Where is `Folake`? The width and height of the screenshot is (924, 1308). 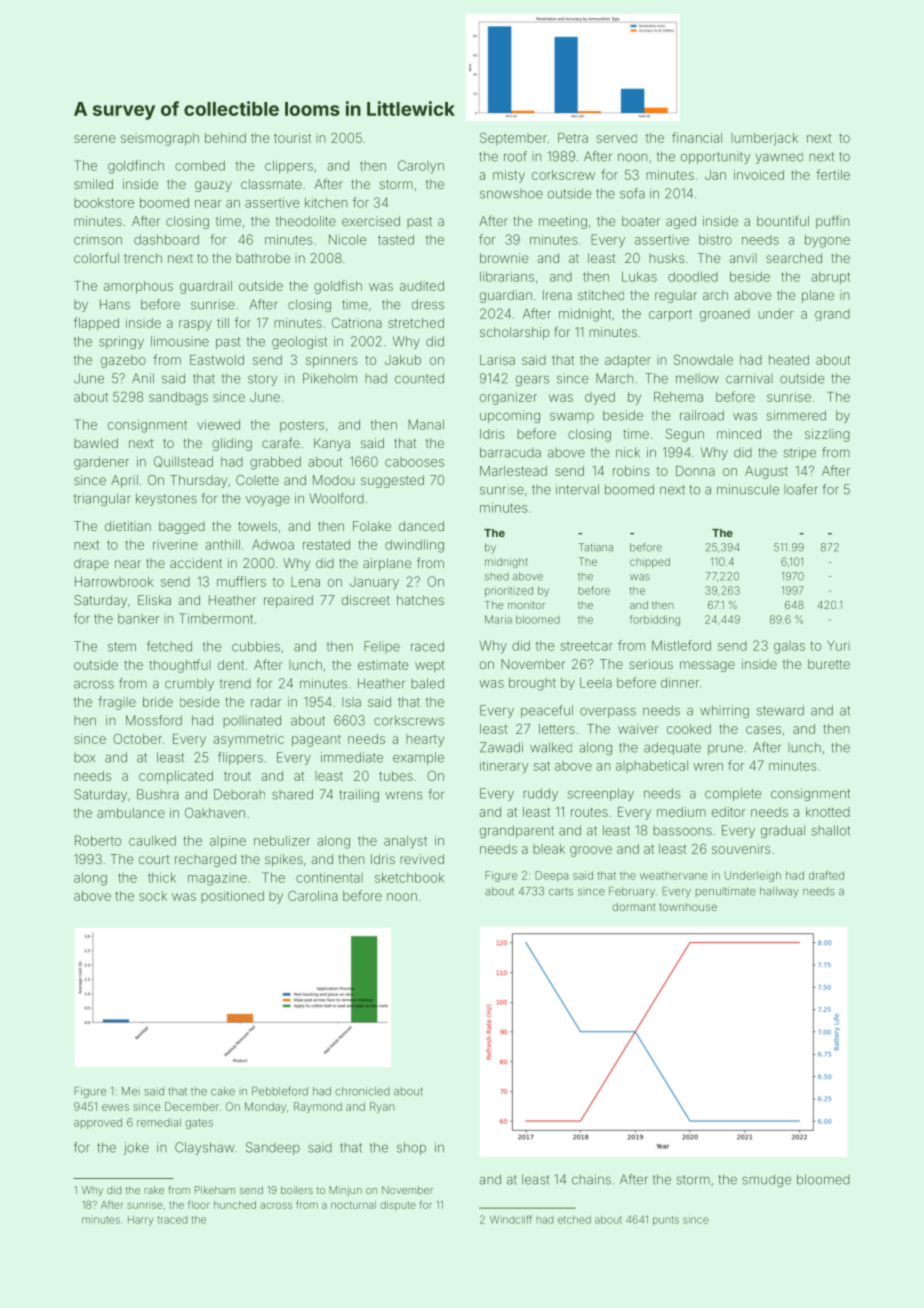 Folake is located at coordinates (372, 526).
